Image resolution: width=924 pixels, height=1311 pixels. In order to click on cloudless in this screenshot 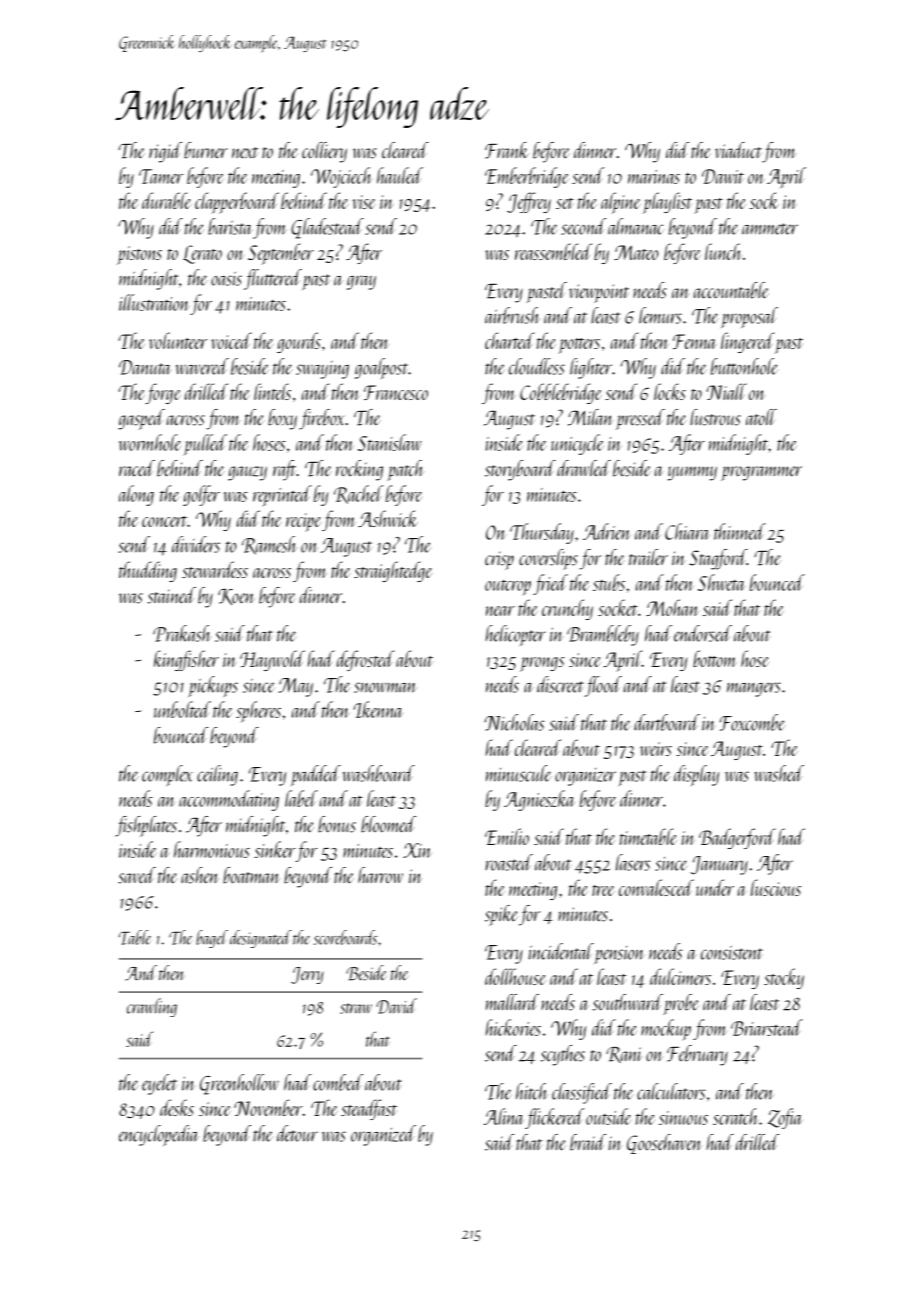, I will do `click(537, 366)`.
